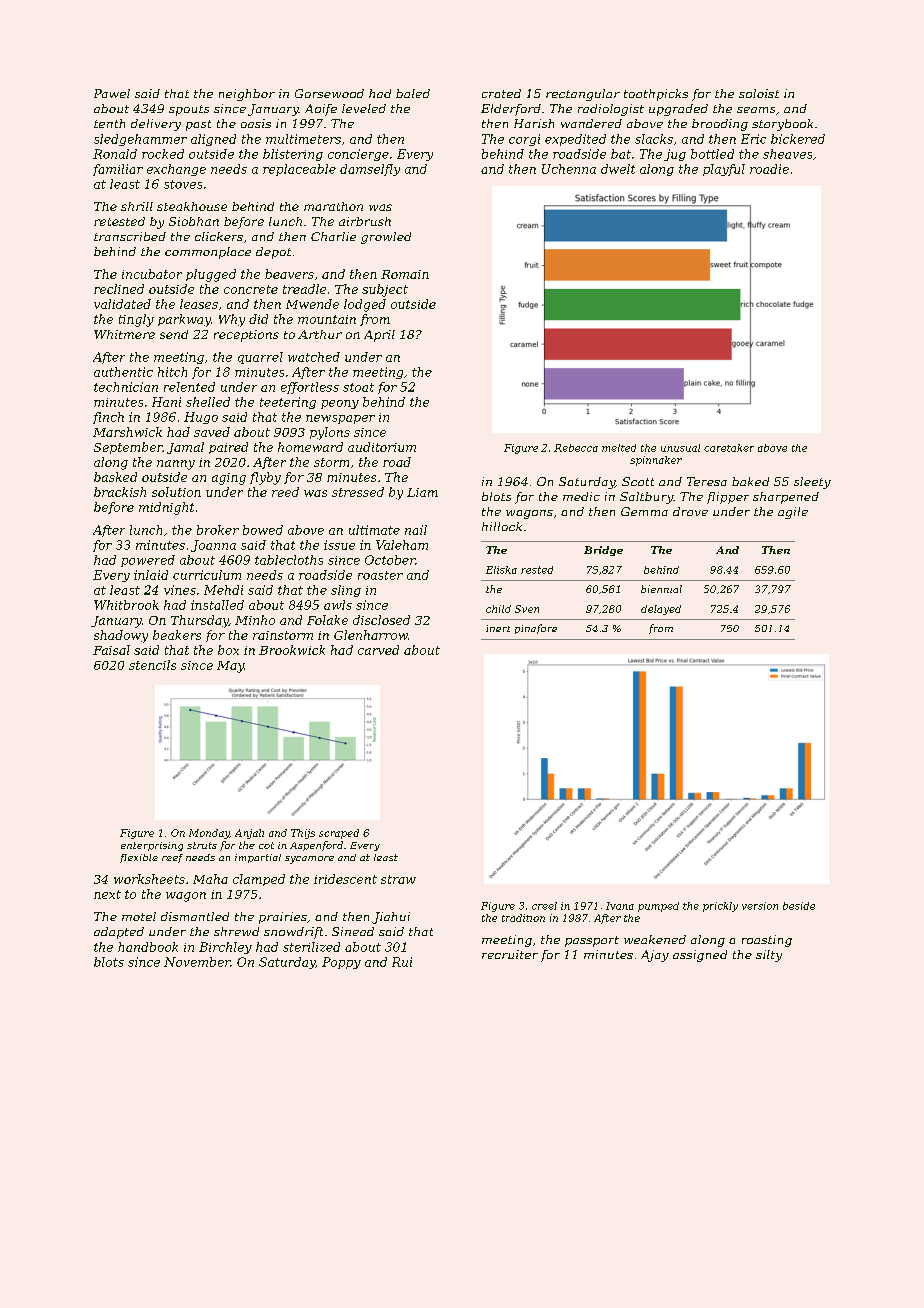  Describe the element at coordinates (194, 221) in the page. I see `Siobhan` at that location.
